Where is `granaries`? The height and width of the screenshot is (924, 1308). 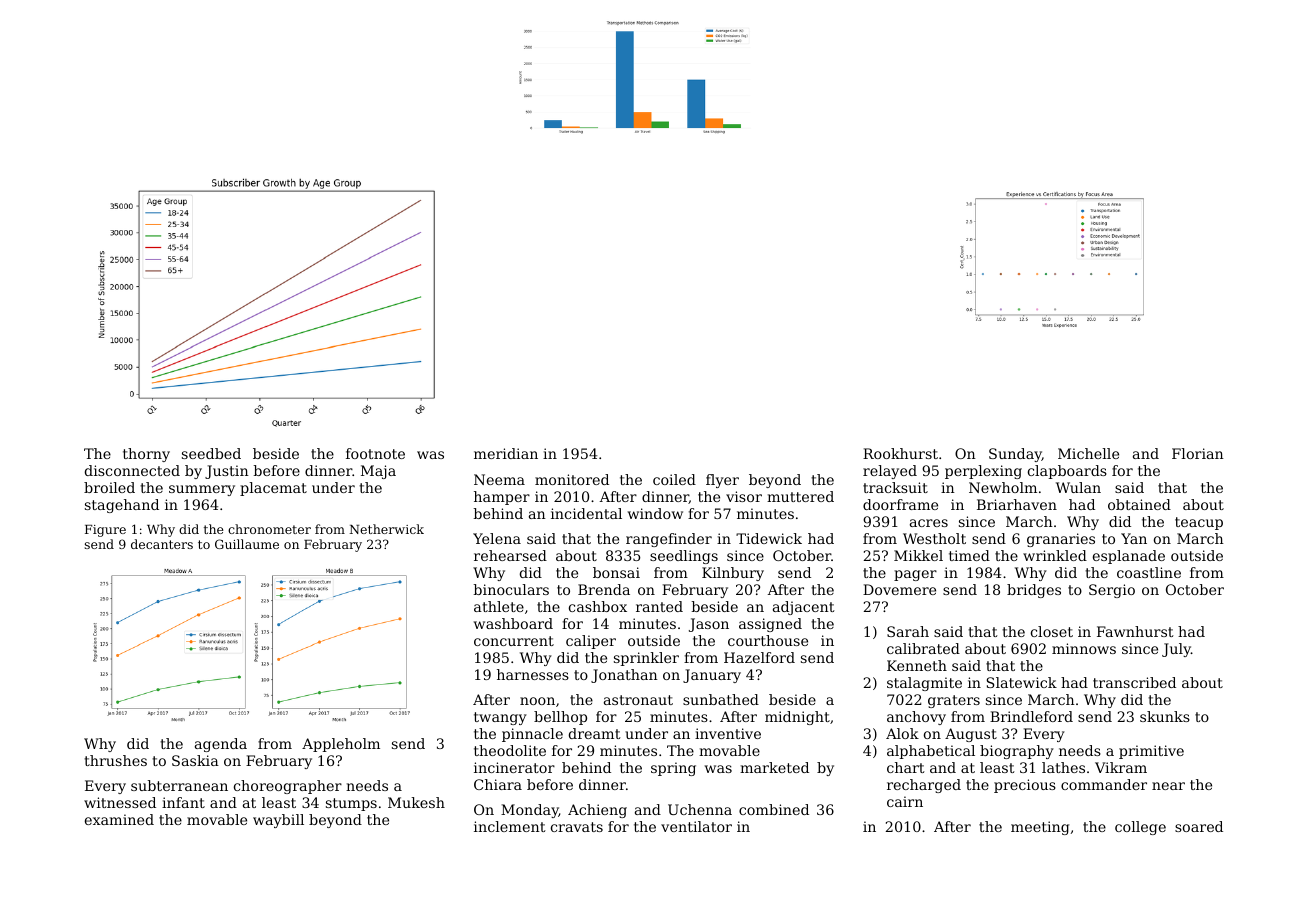
granaries is located at coordinates (1061, 540).
